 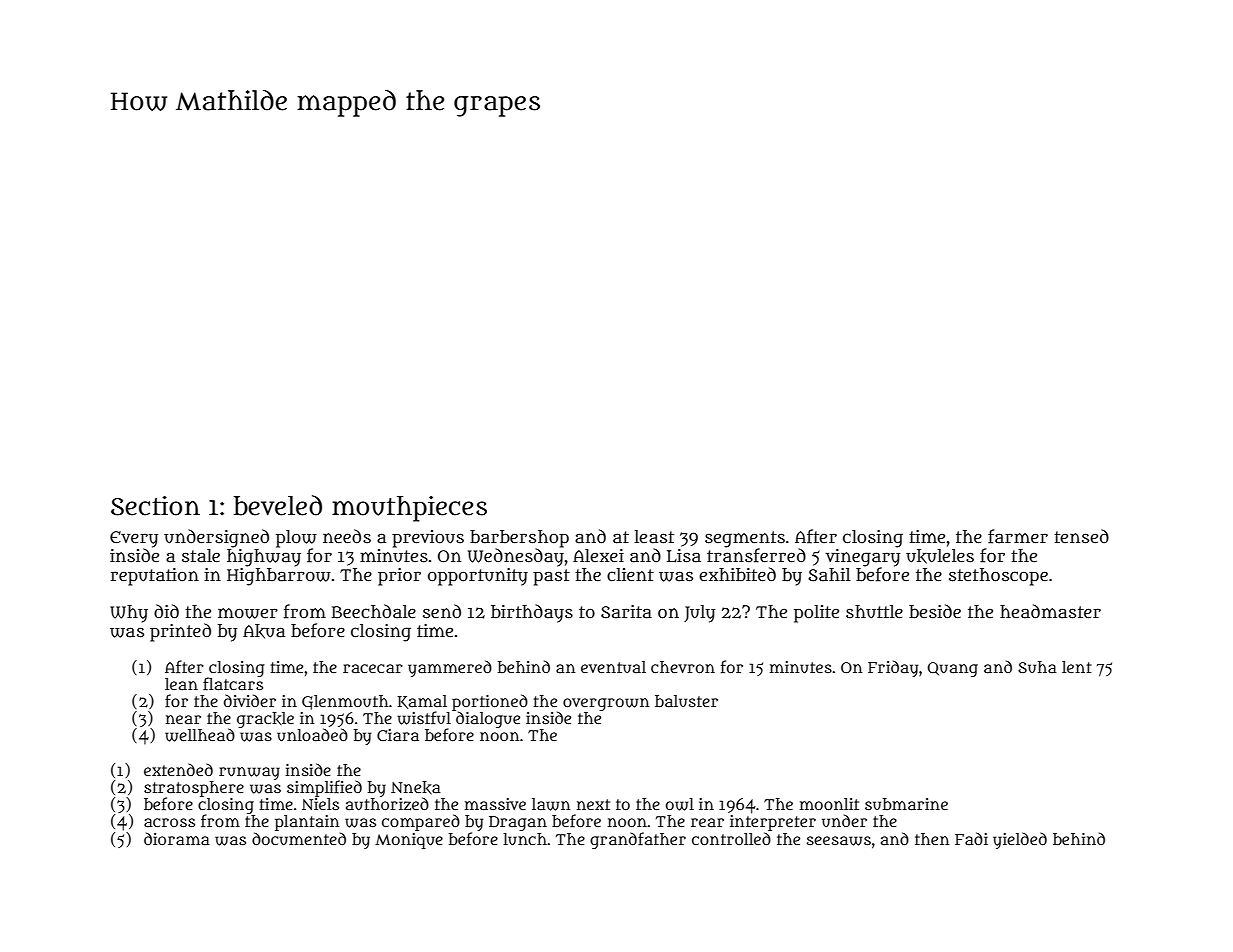 I want to click on stale, so click(x=201, y=556).
